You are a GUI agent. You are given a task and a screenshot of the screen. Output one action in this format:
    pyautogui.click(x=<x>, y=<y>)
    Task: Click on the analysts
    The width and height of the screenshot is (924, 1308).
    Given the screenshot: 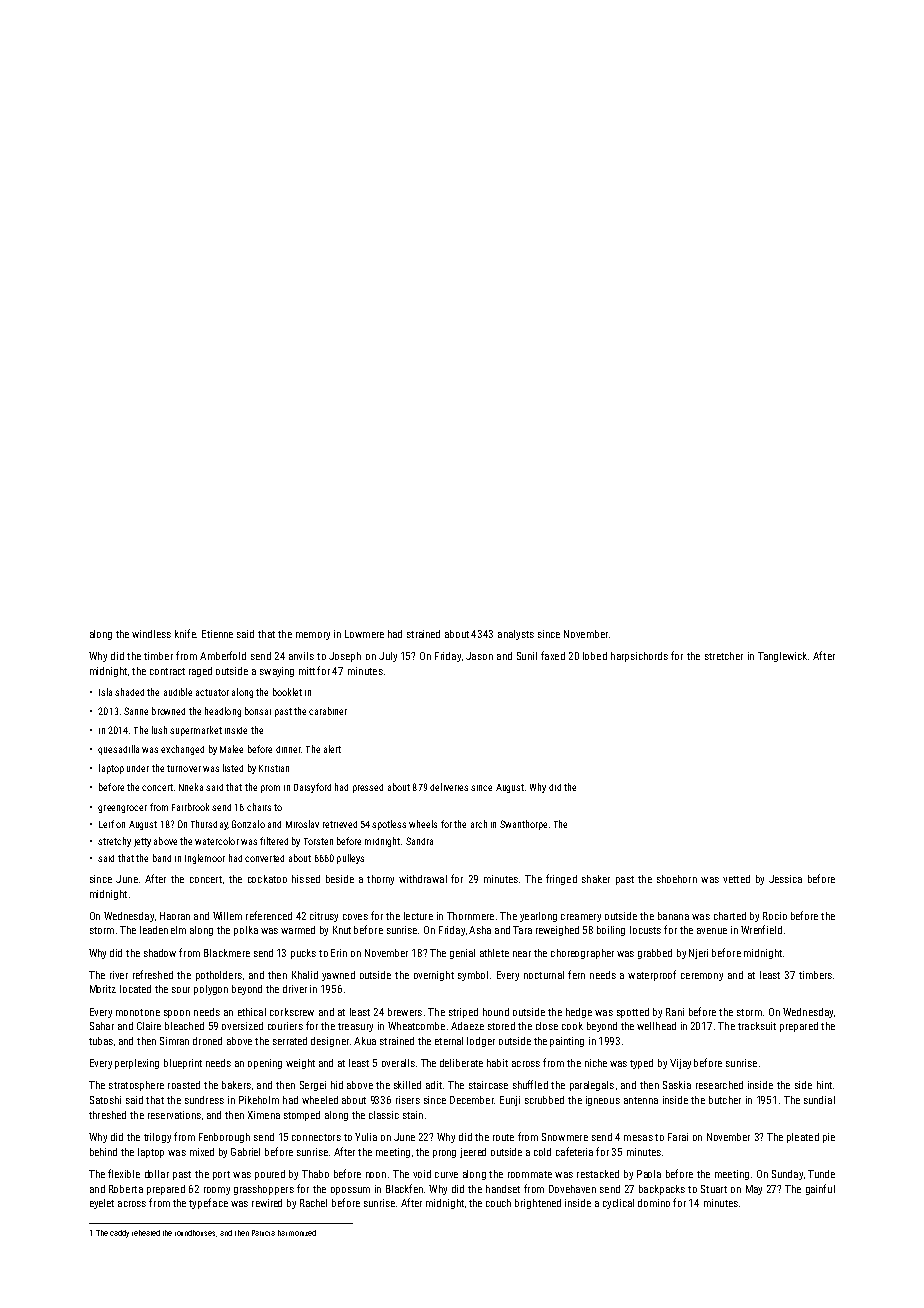 What is the action you would take?
    pyautogui.click(x=516, y=635)
